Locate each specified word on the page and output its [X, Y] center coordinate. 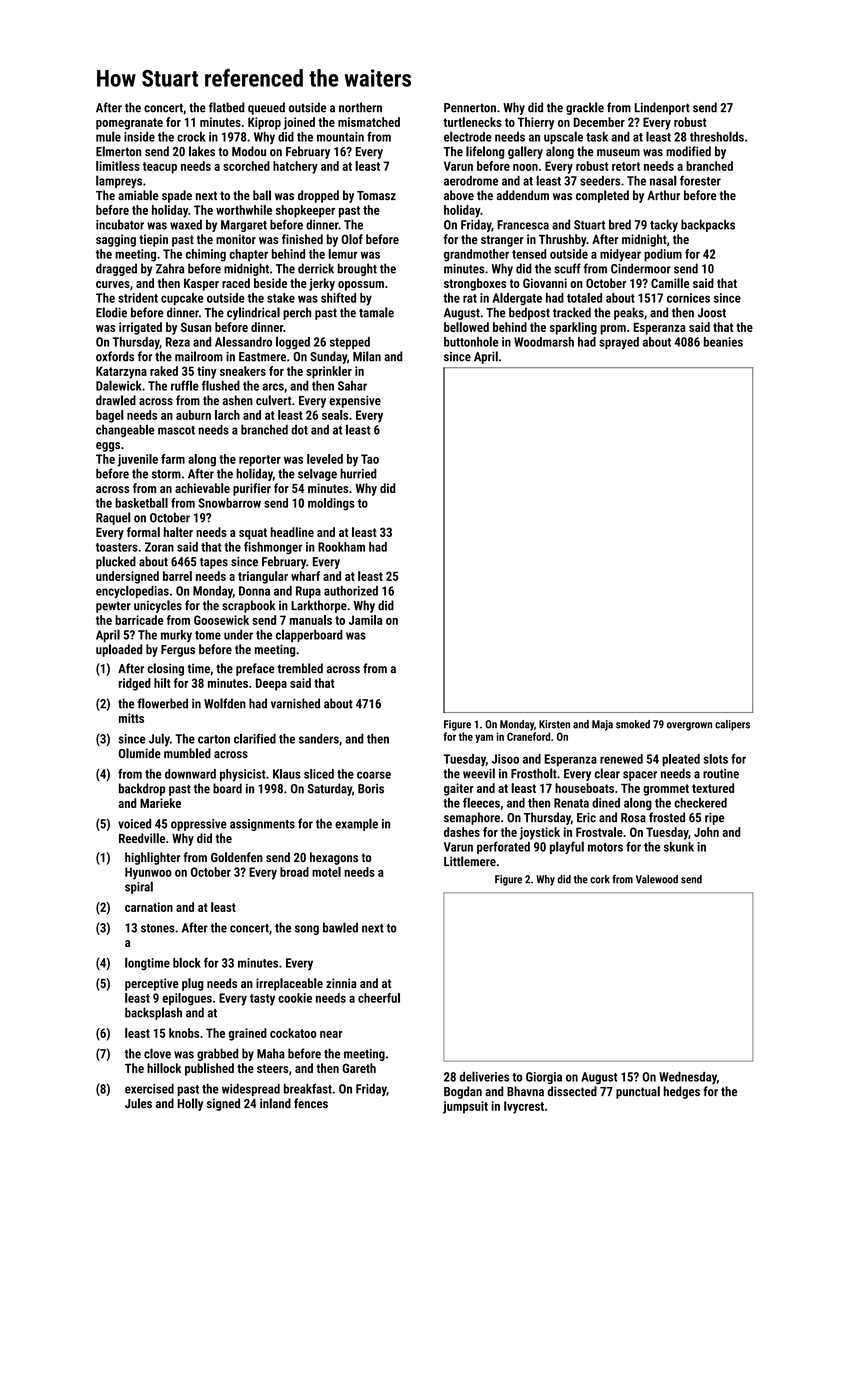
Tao [370, 459]
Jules [138, 1103]
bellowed [466, 327]
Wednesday [688, 1078]
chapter [248, 255]
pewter [113, 607]
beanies [723, 342]
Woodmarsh [544, 342]
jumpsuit [465, 1107]
